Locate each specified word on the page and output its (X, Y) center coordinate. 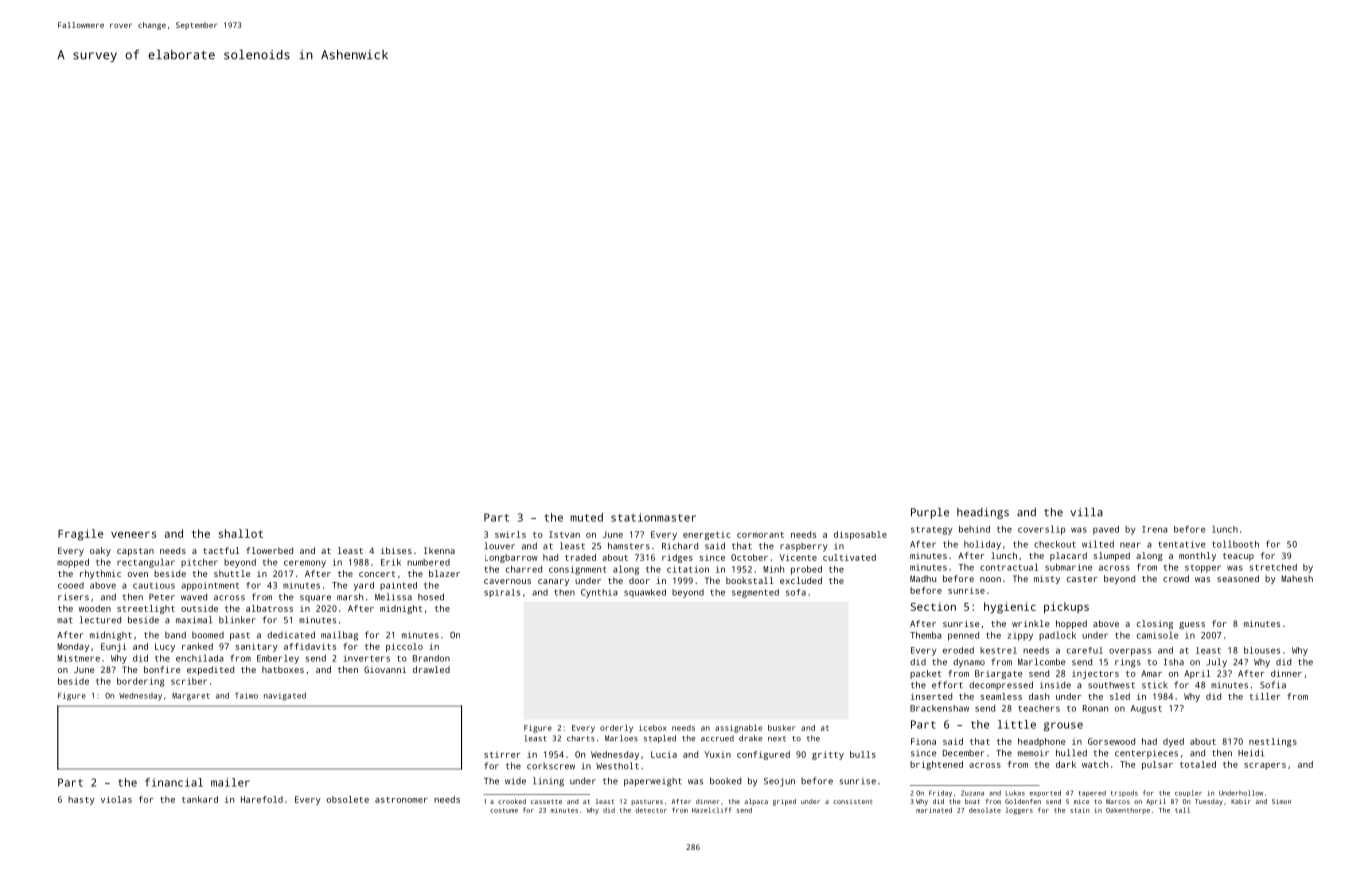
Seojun (779, 782)
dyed (1173, 742)
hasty (81, 800)
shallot (241, 533)
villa (1086, 512)
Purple (930, 513)
